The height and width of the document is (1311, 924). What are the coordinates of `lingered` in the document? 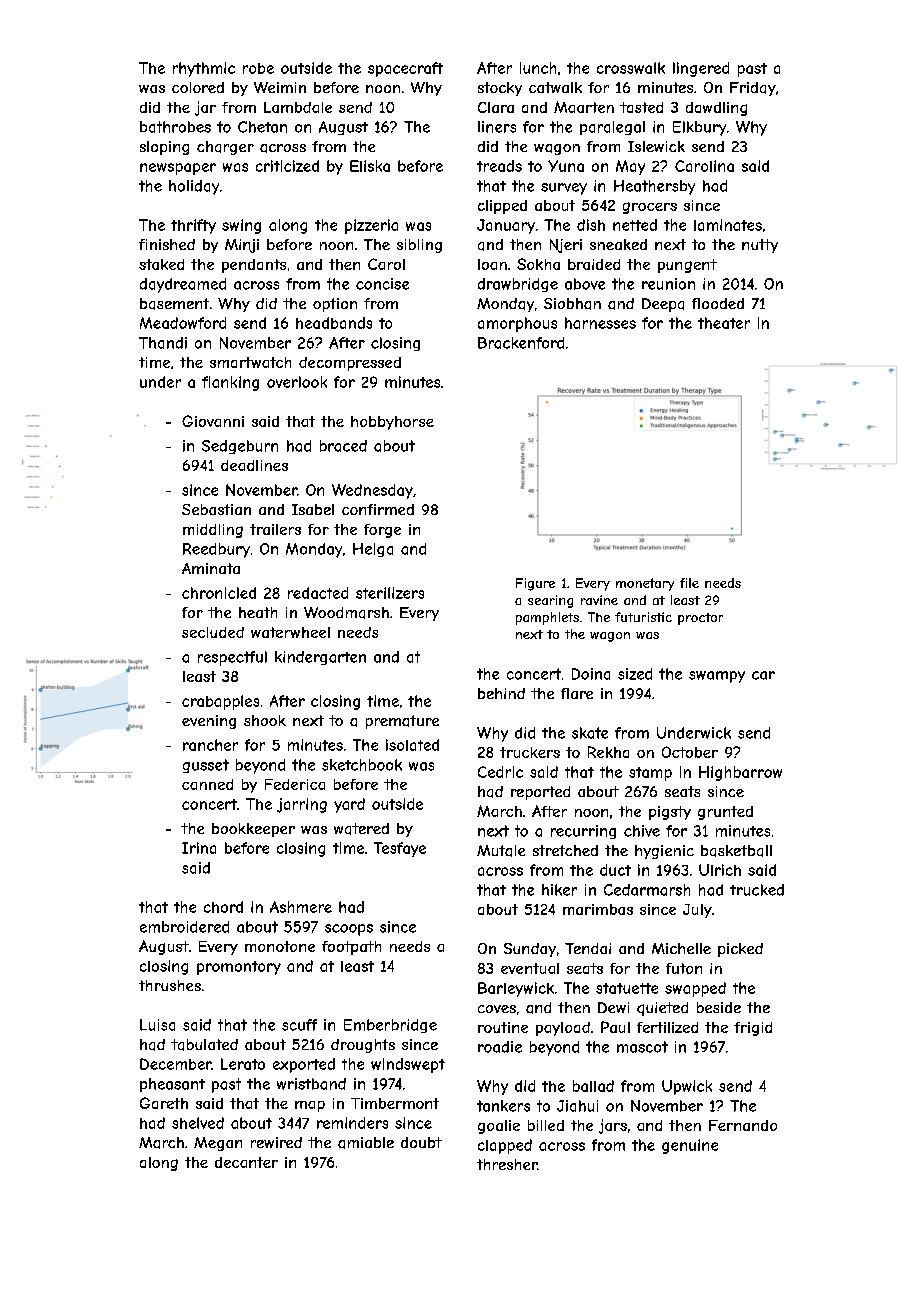 It's located at (701, 69).
